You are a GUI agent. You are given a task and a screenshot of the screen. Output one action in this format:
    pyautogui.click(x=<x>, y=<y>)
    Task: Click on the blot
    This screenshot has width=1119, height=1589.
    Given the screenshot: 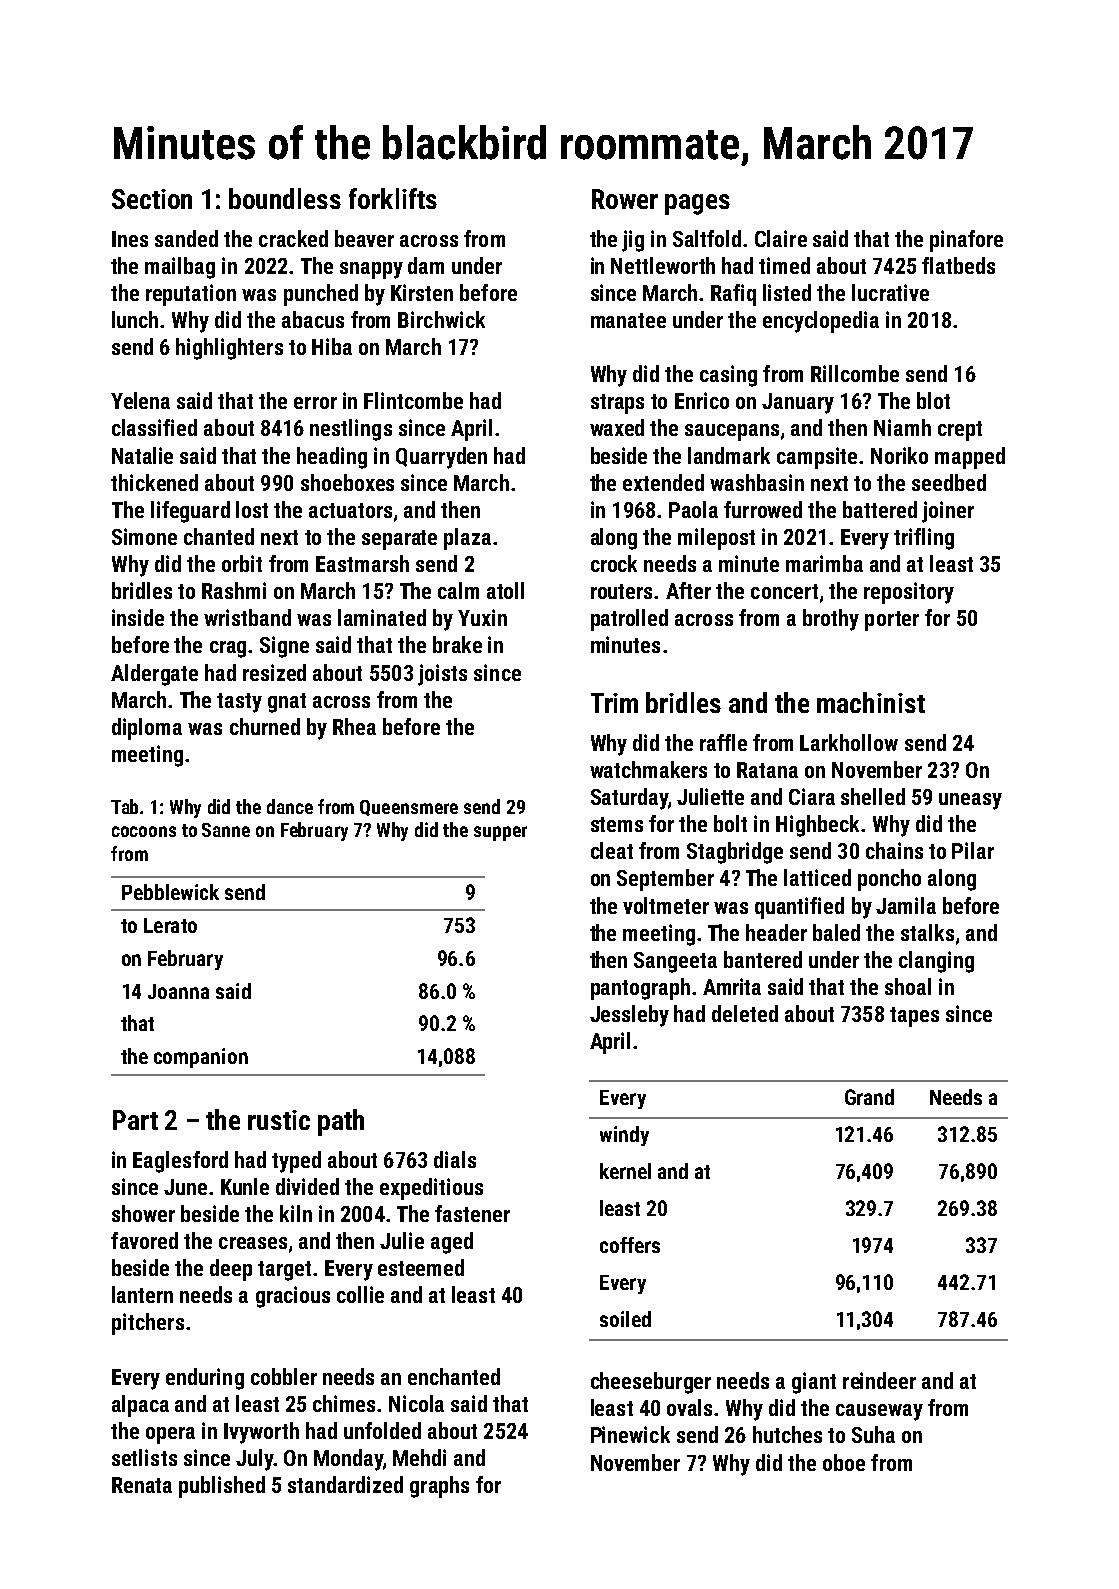 What is the action you would take?
    pyautogui.click(x=933, y=400)
